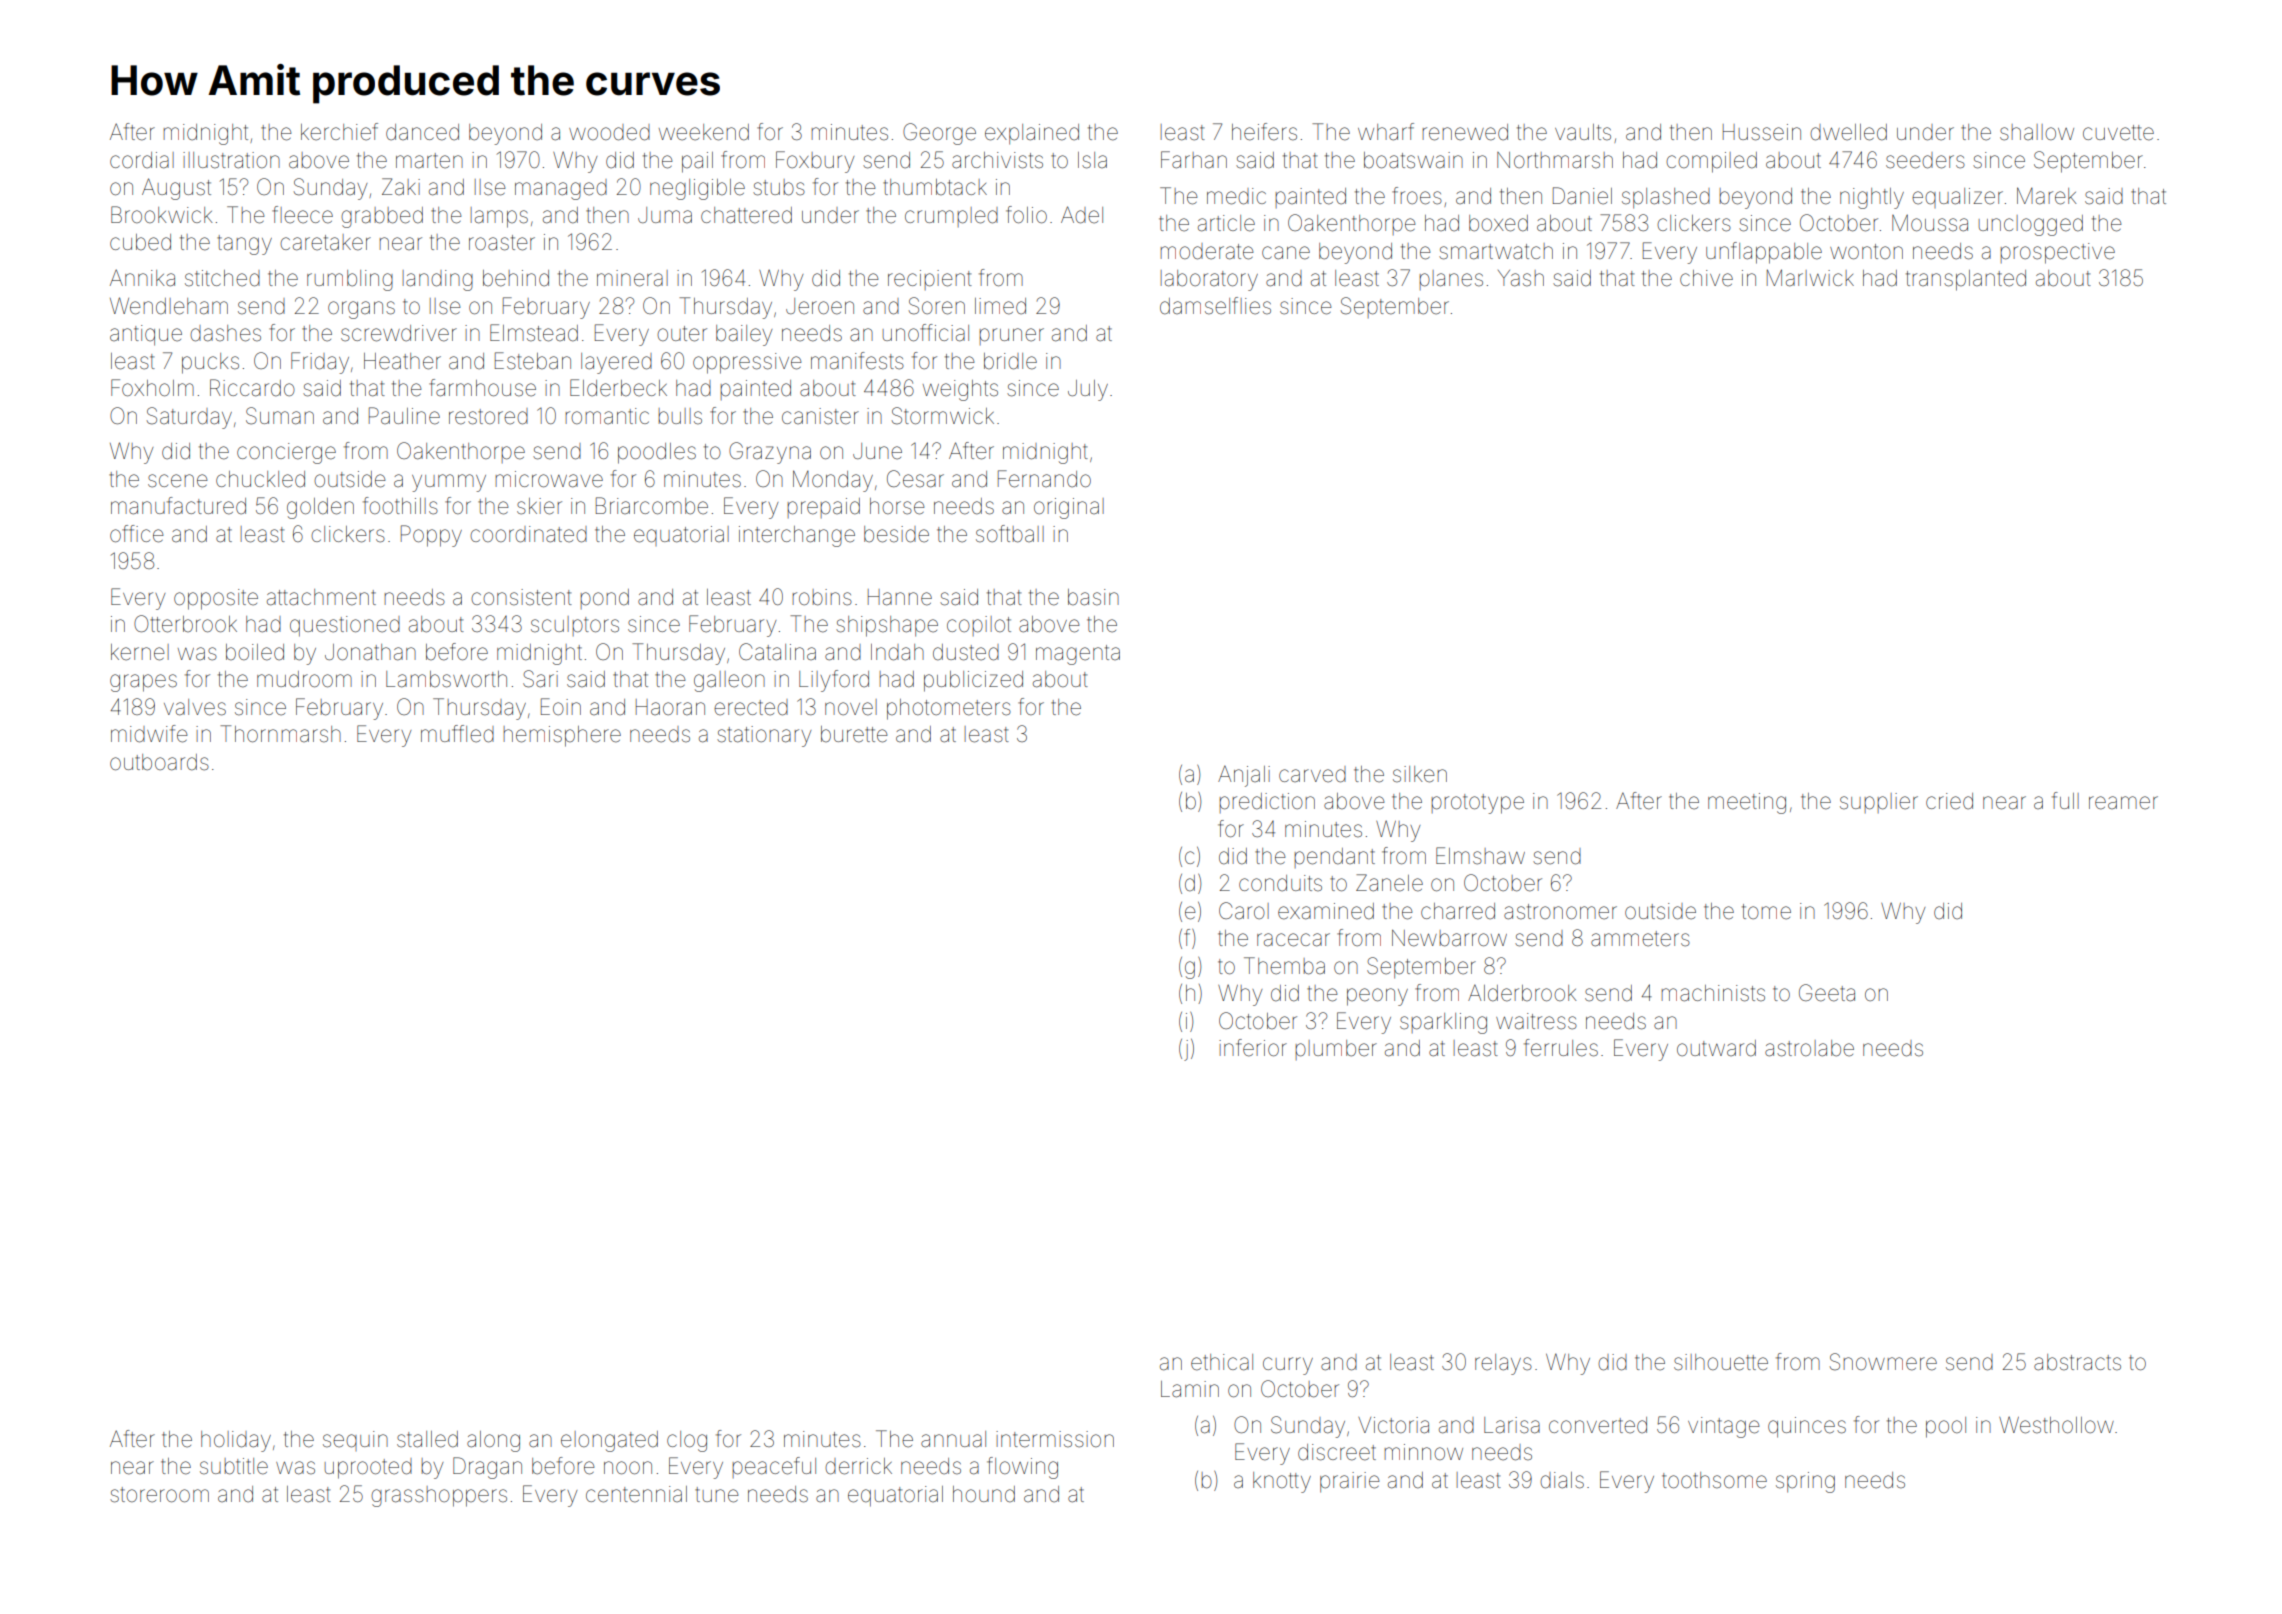  I want to click on opposite, so click(216, 599).
